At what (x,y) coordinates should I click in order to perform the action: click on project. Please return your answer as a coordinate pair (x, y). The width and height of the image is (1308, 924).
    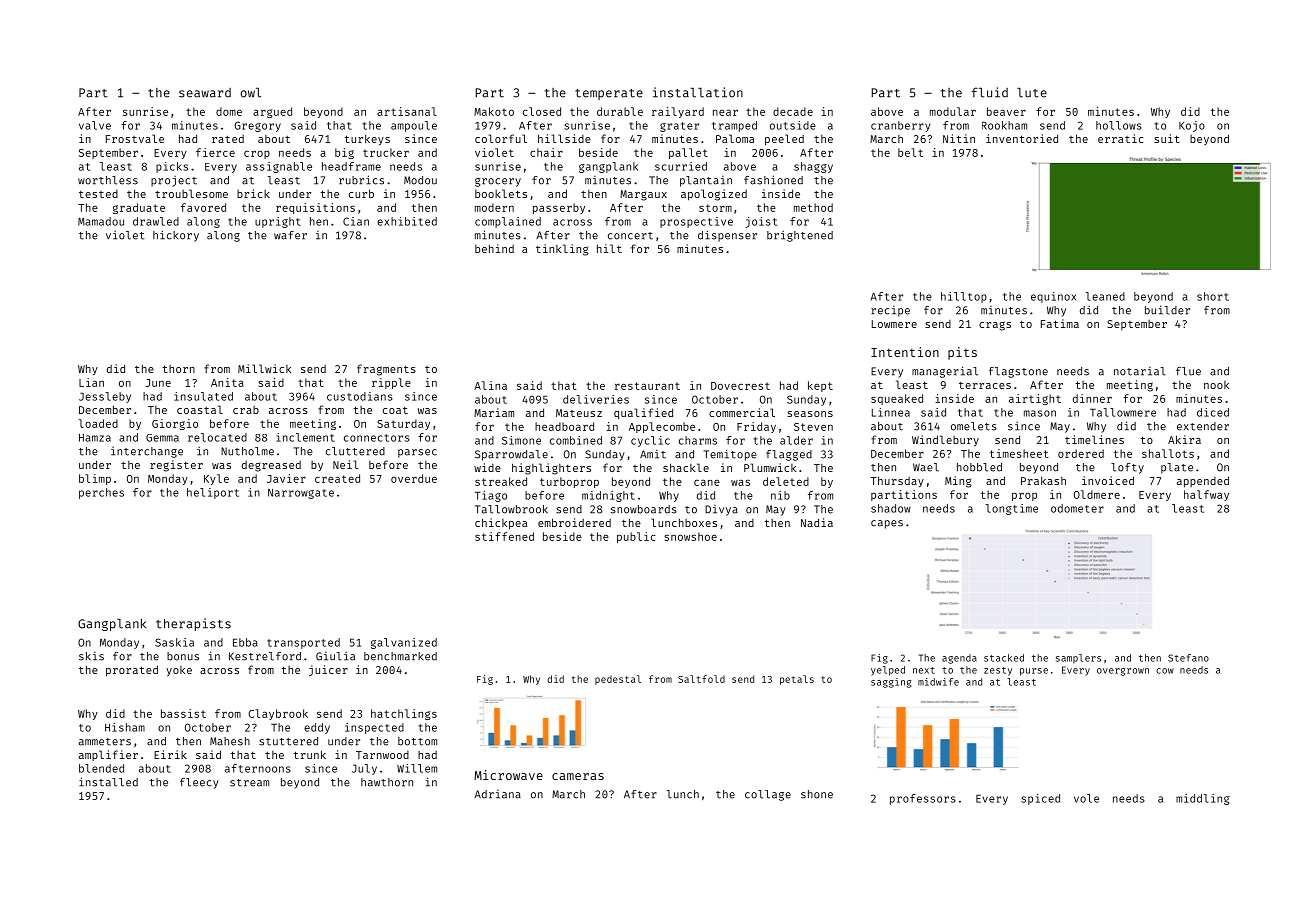
    Looking at the image, I should click on (174, 181).
